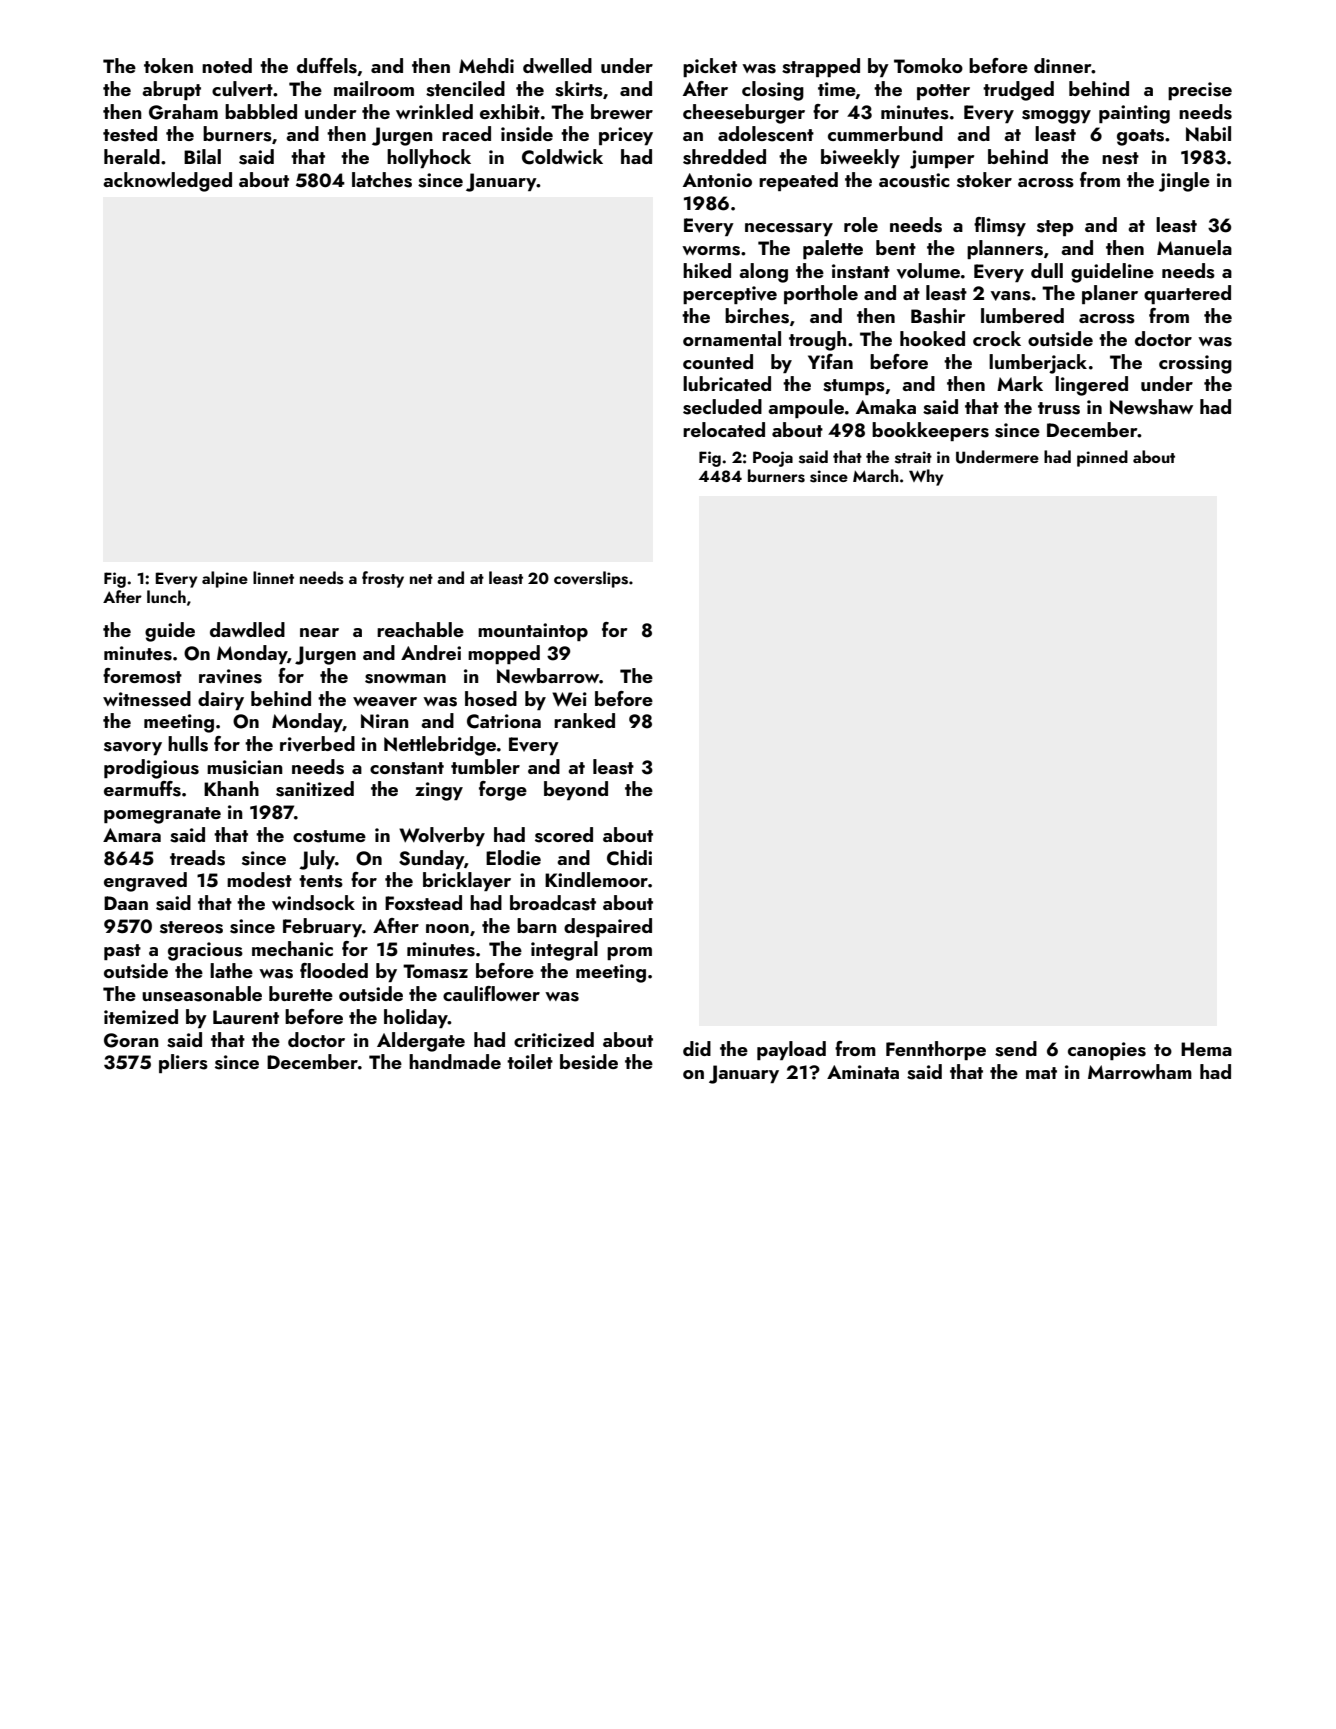 The height and width of the document is (1729, 1336). Describe the element at coordinates (197, 858) in the document. I see `treads` at that location.
